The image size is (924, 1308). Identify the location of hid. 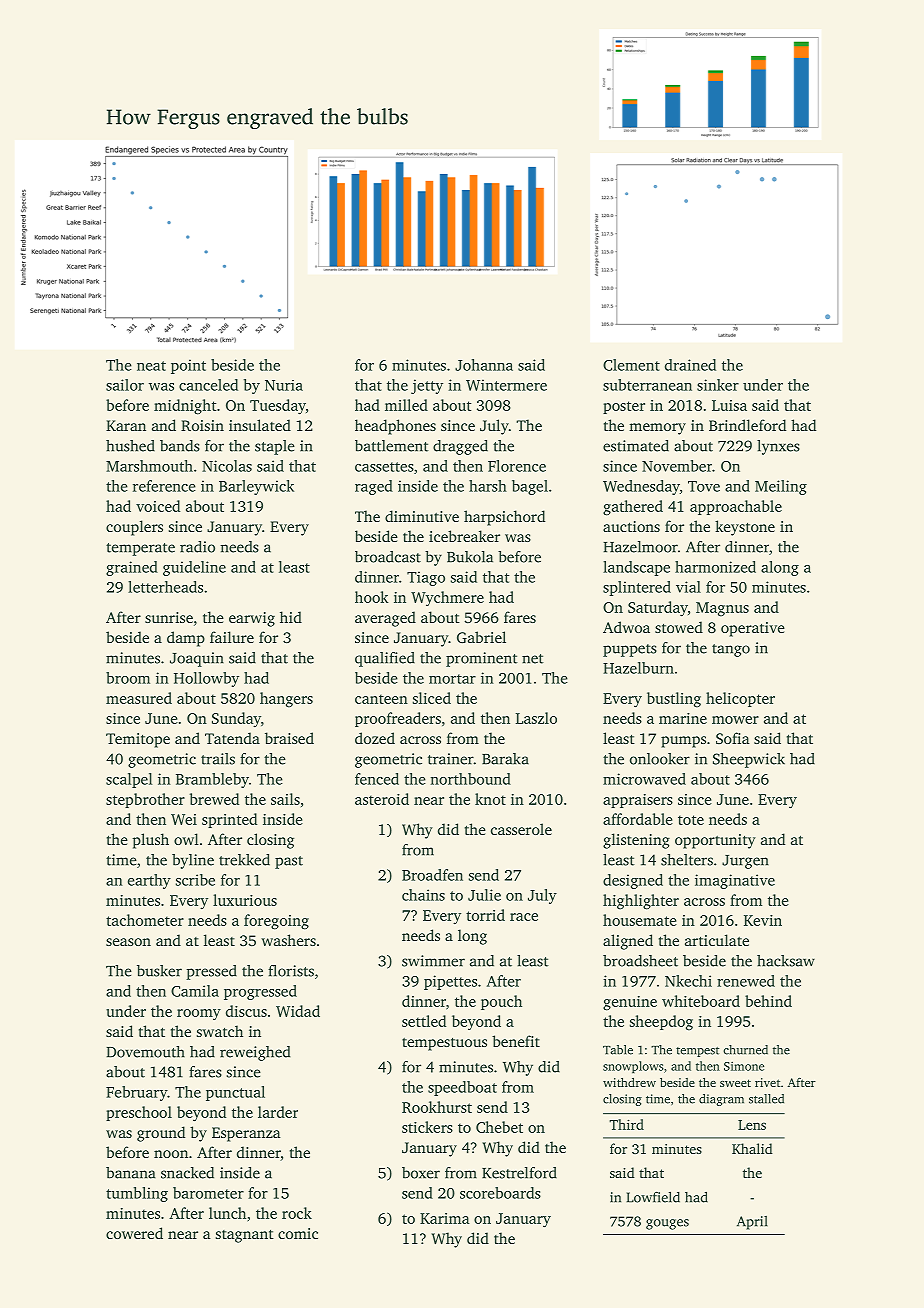
(291, 617).
